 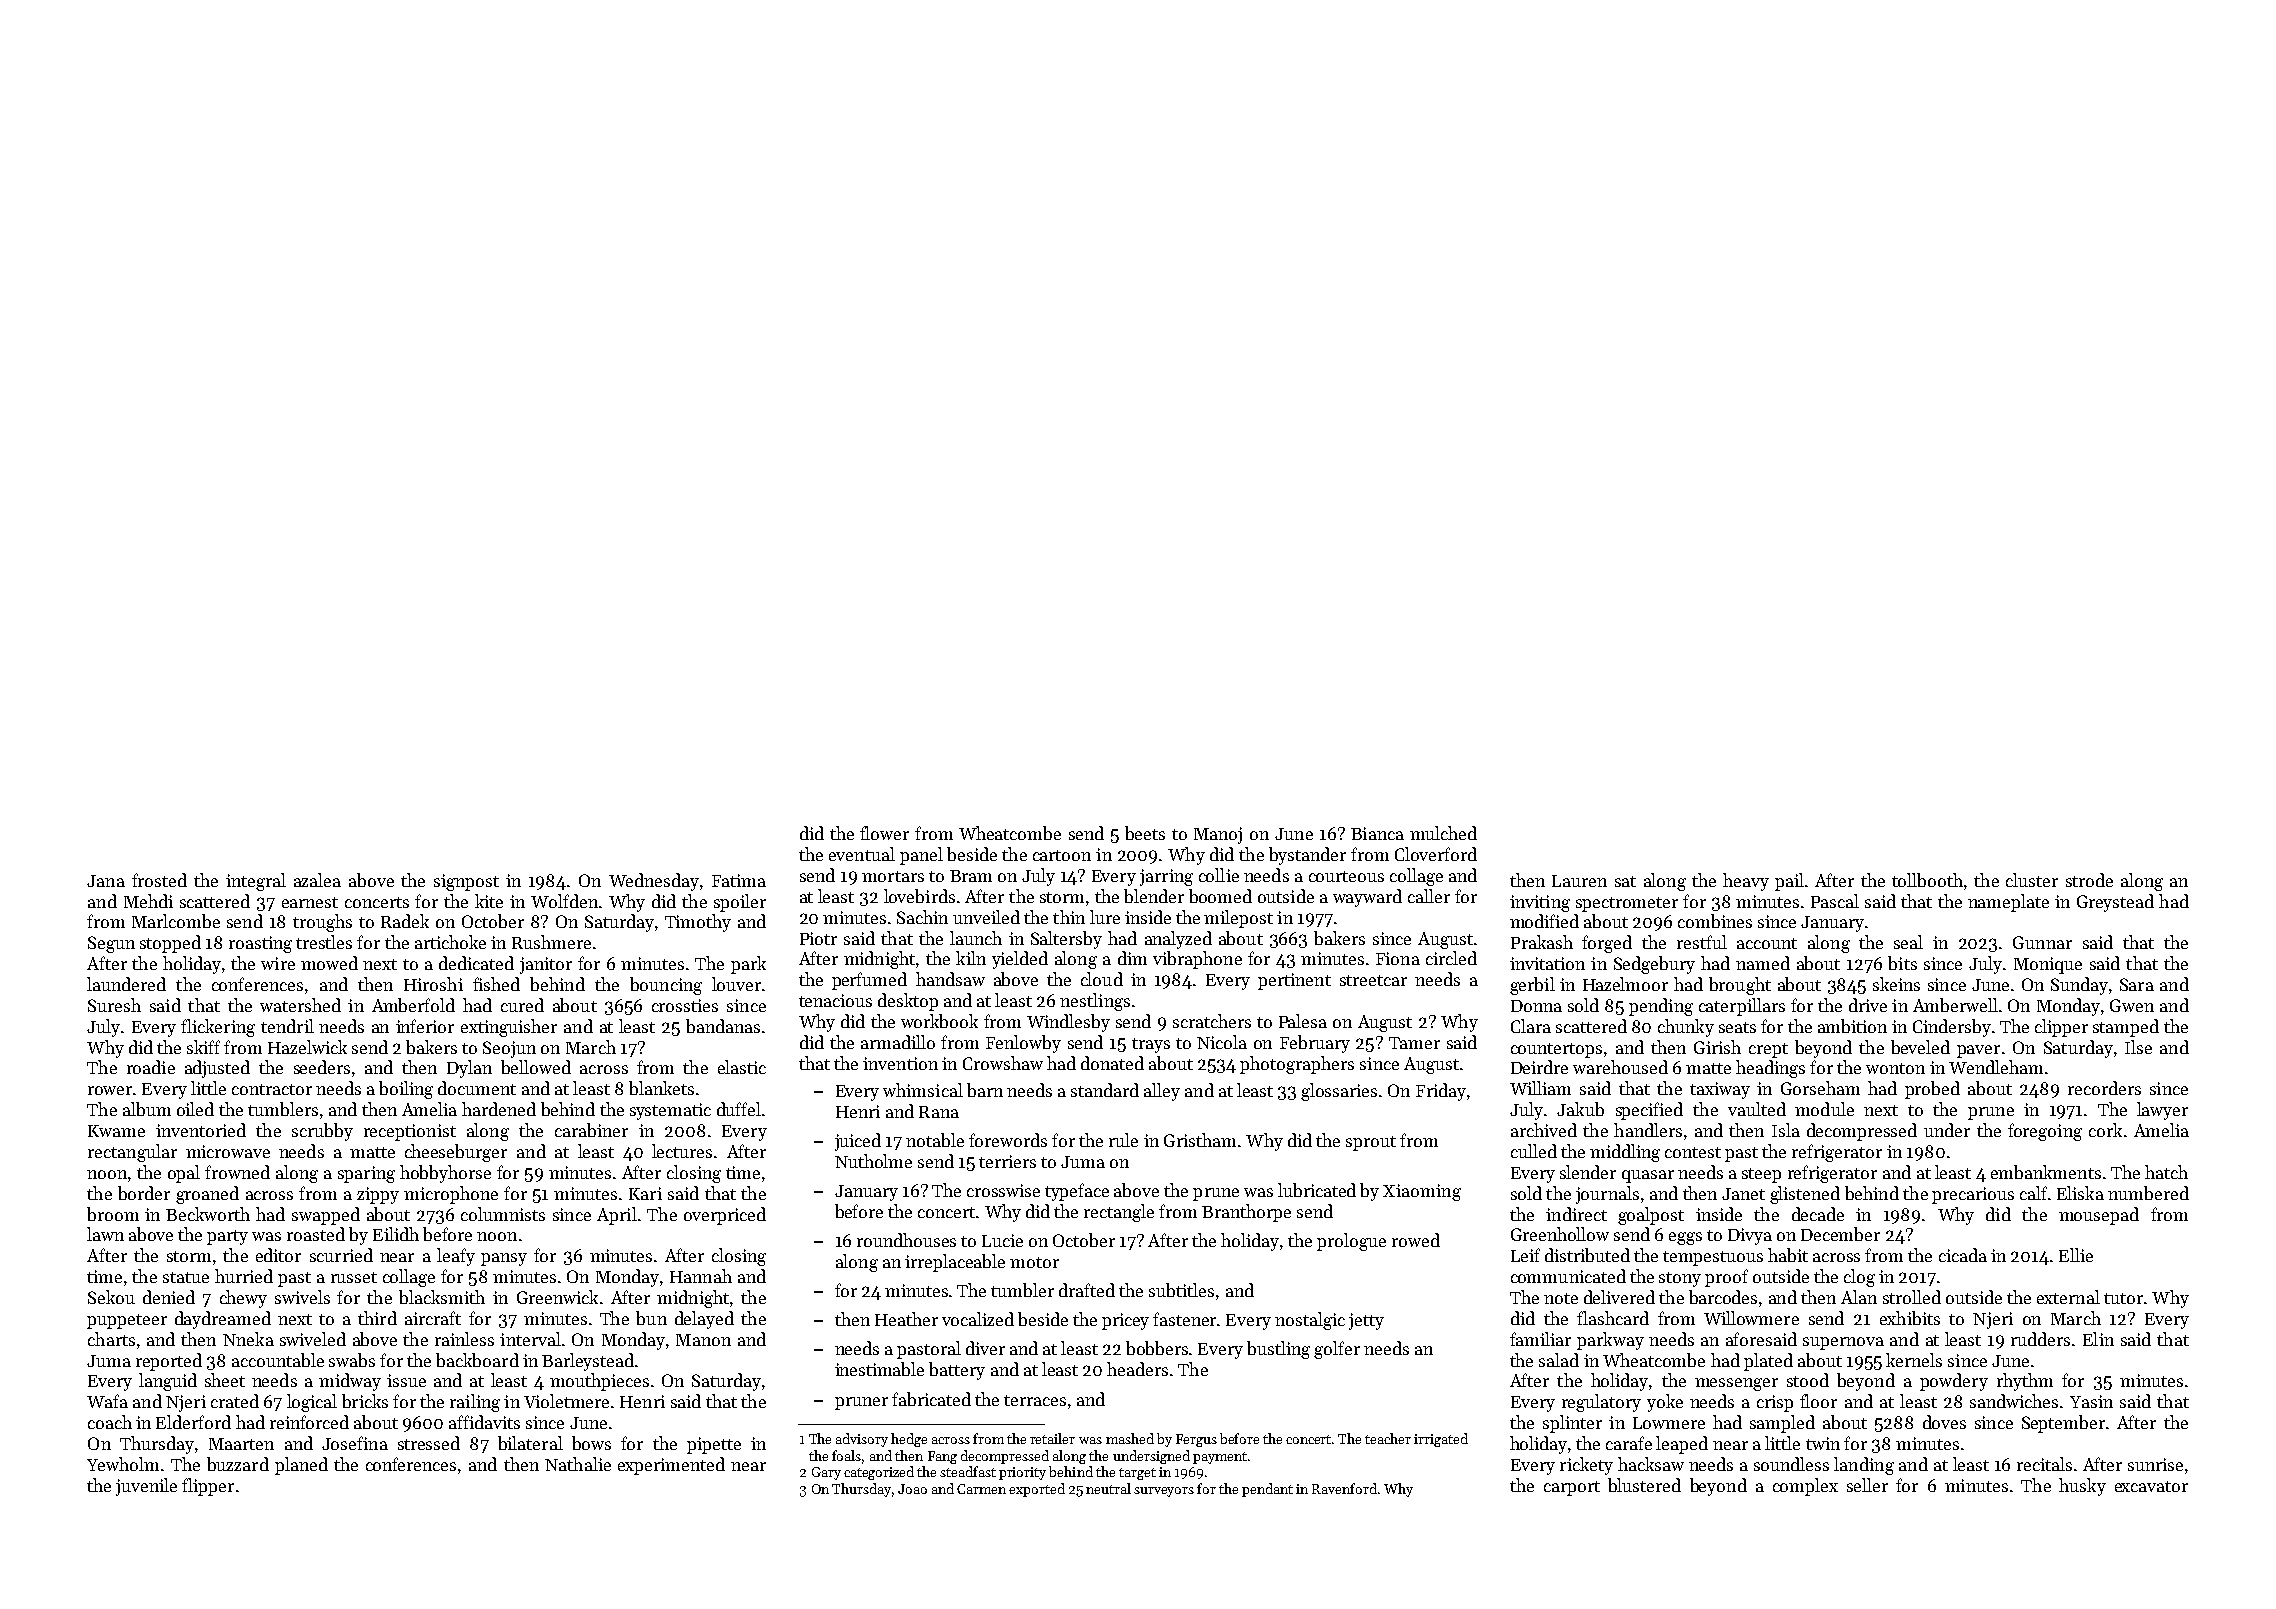 What do you see at coordinates (1185, 1319) in the document?
I see `fastener` at bounding box center [1185, 1319].
